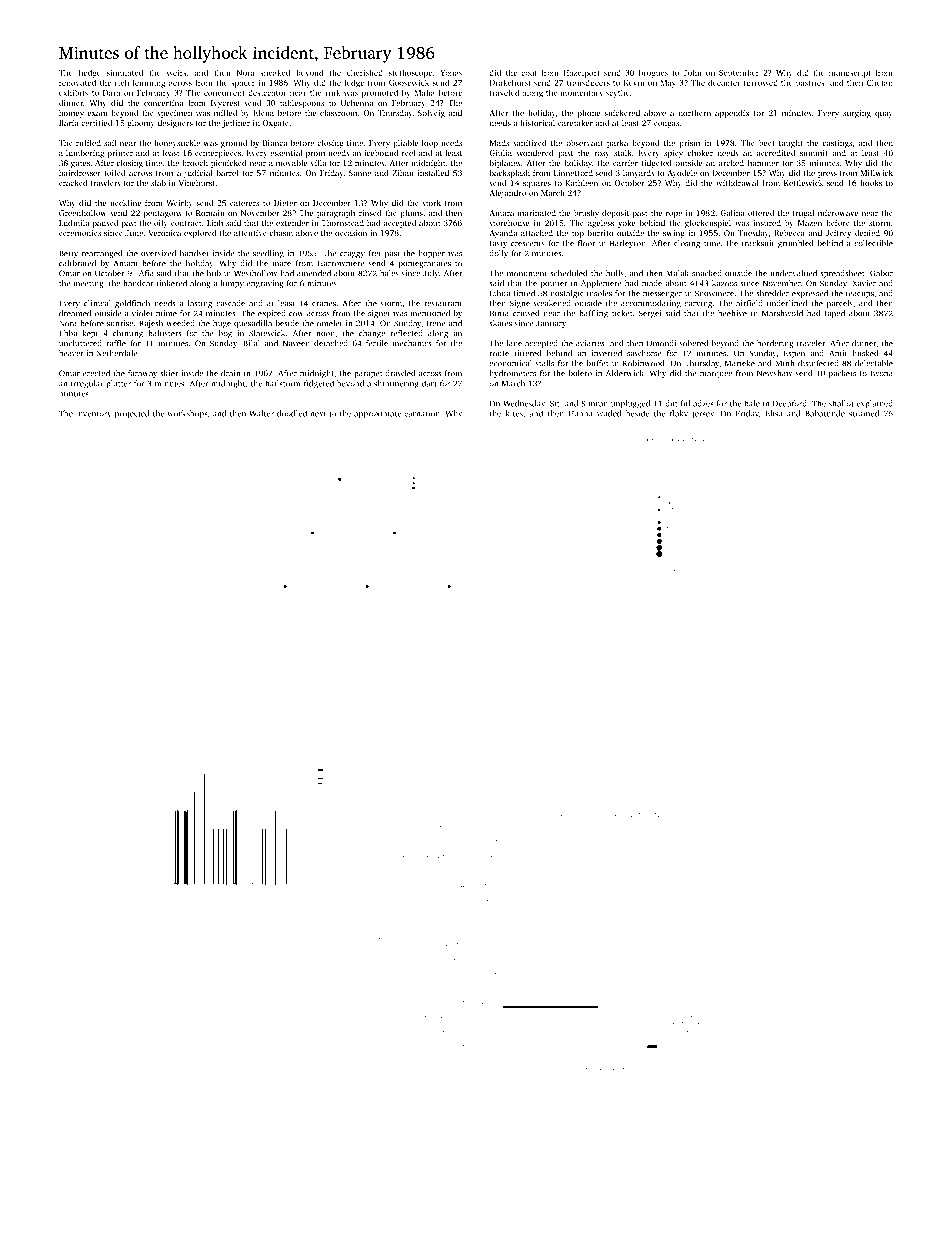 This document has width=952, height=1233. I want to click on occasion, so click(351, 233).
